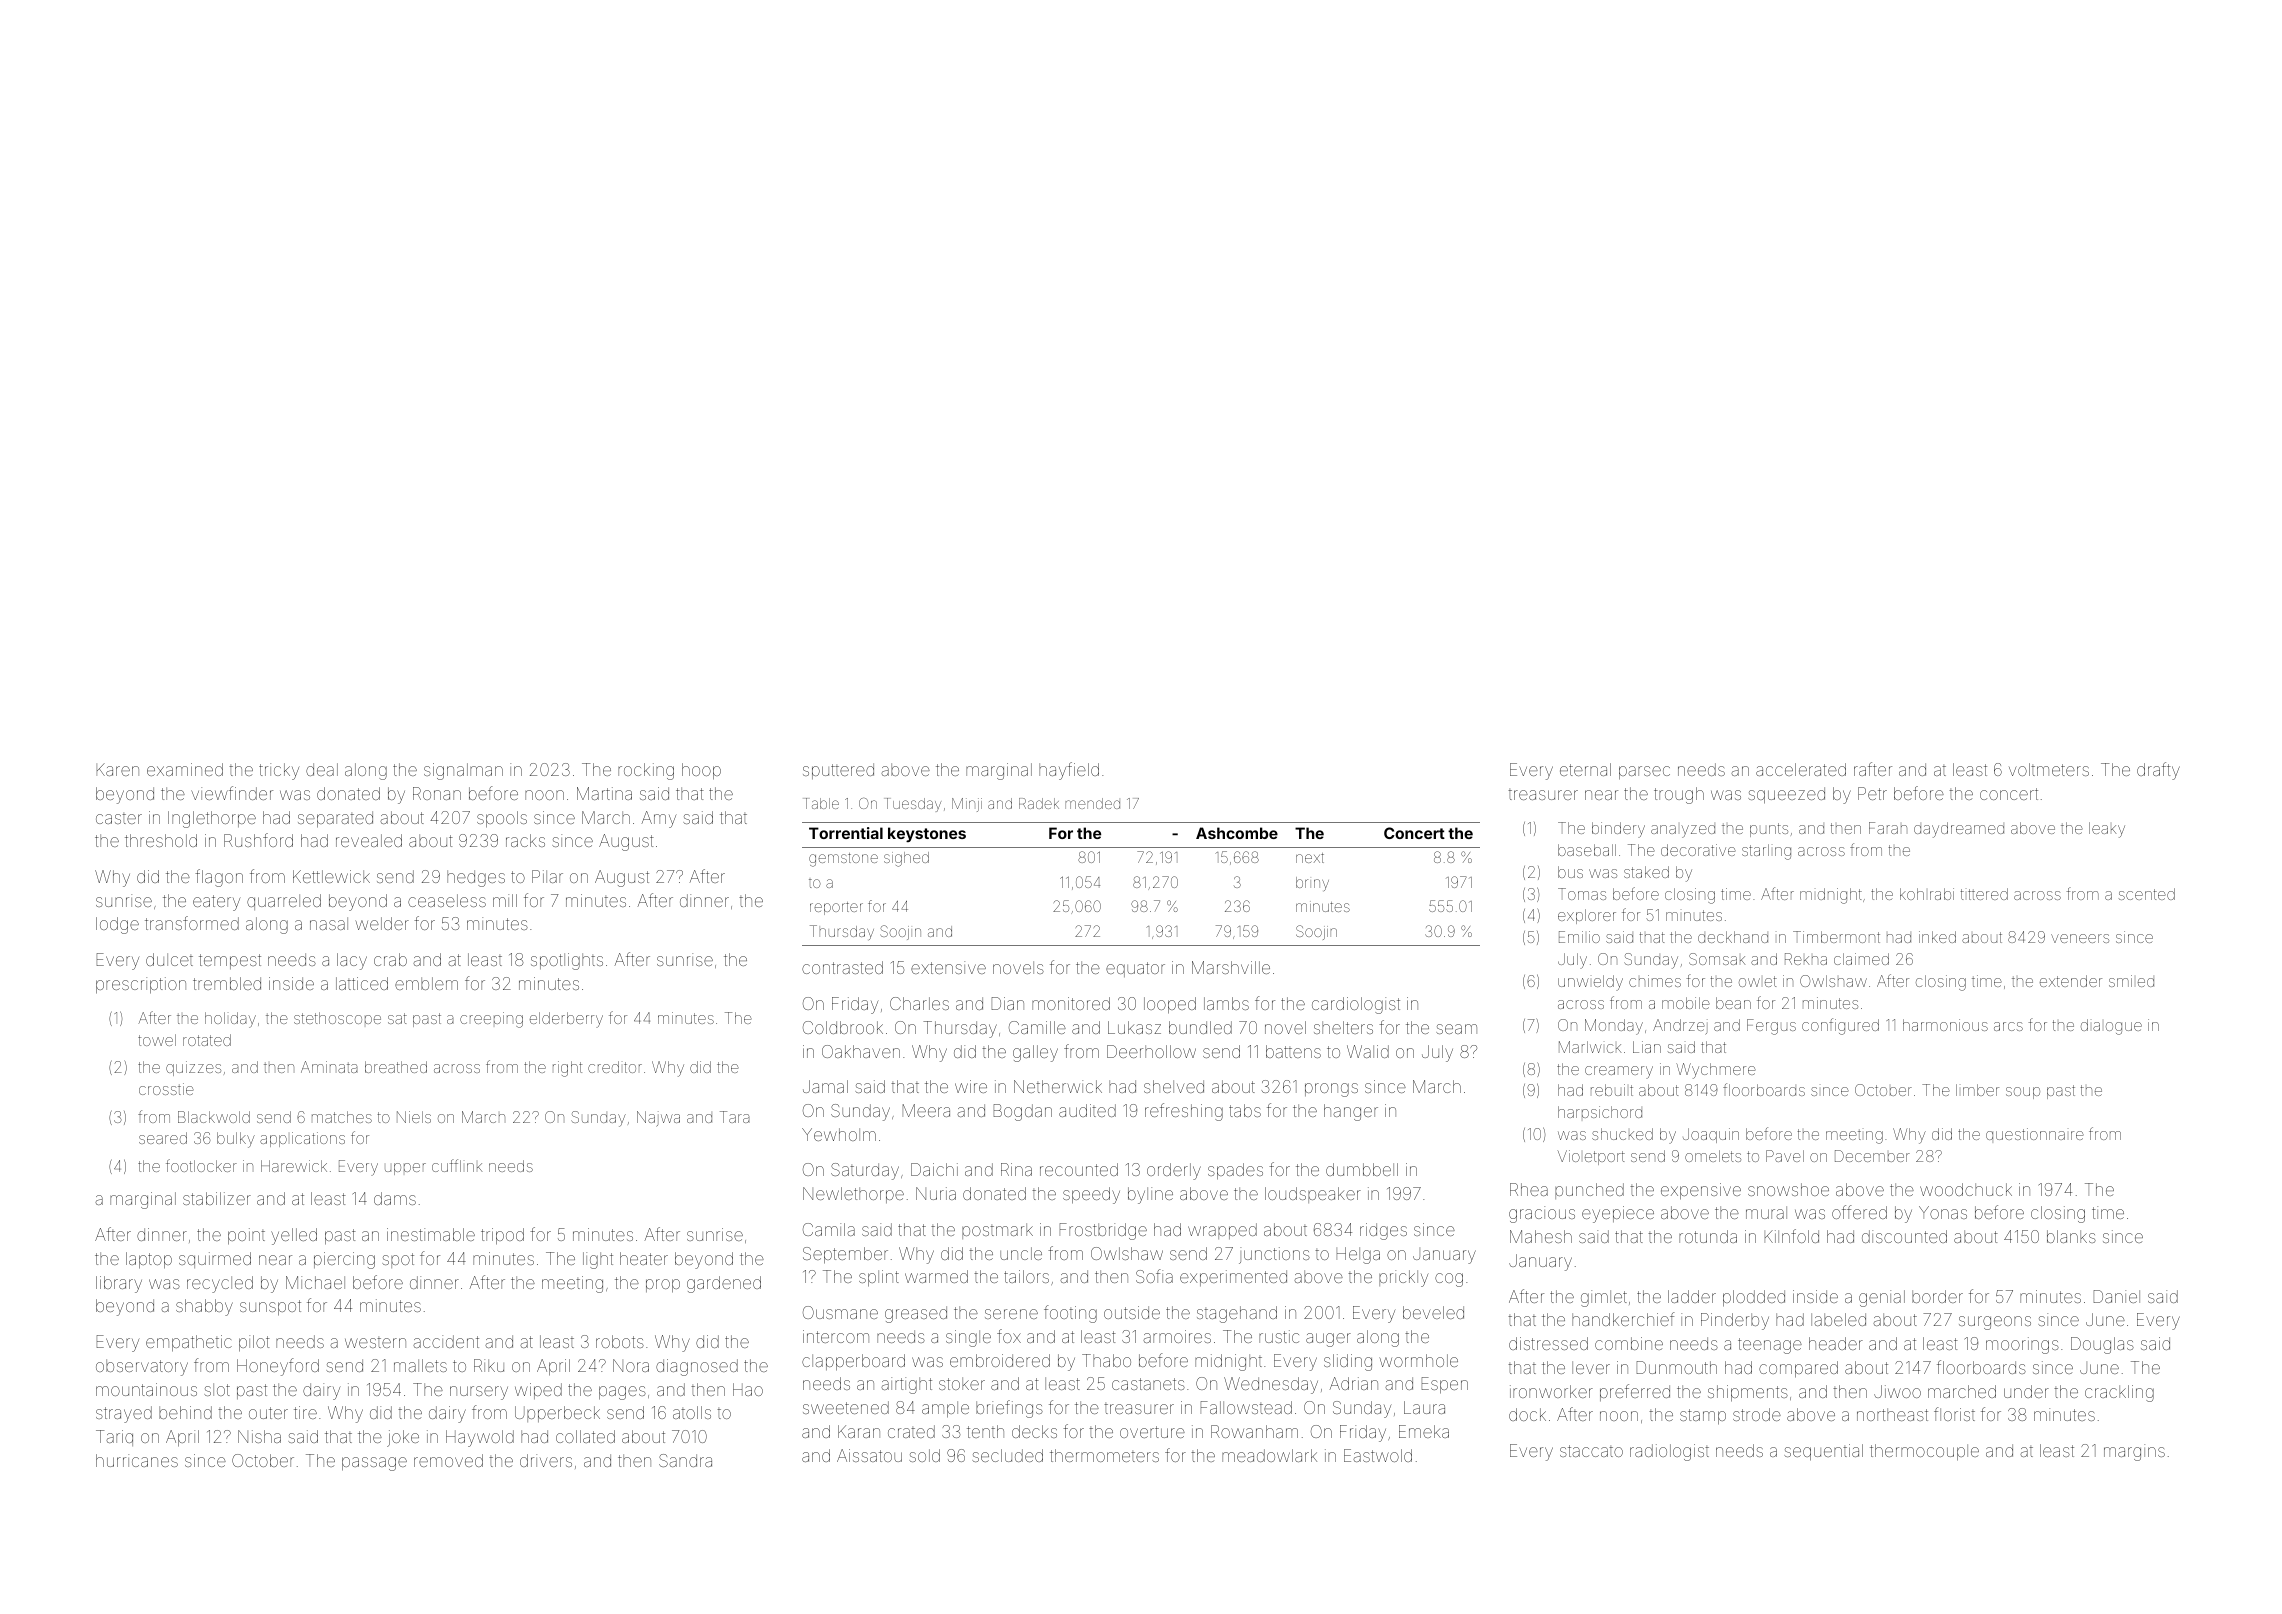  I want to click on battens, so click(1293, 1051).
